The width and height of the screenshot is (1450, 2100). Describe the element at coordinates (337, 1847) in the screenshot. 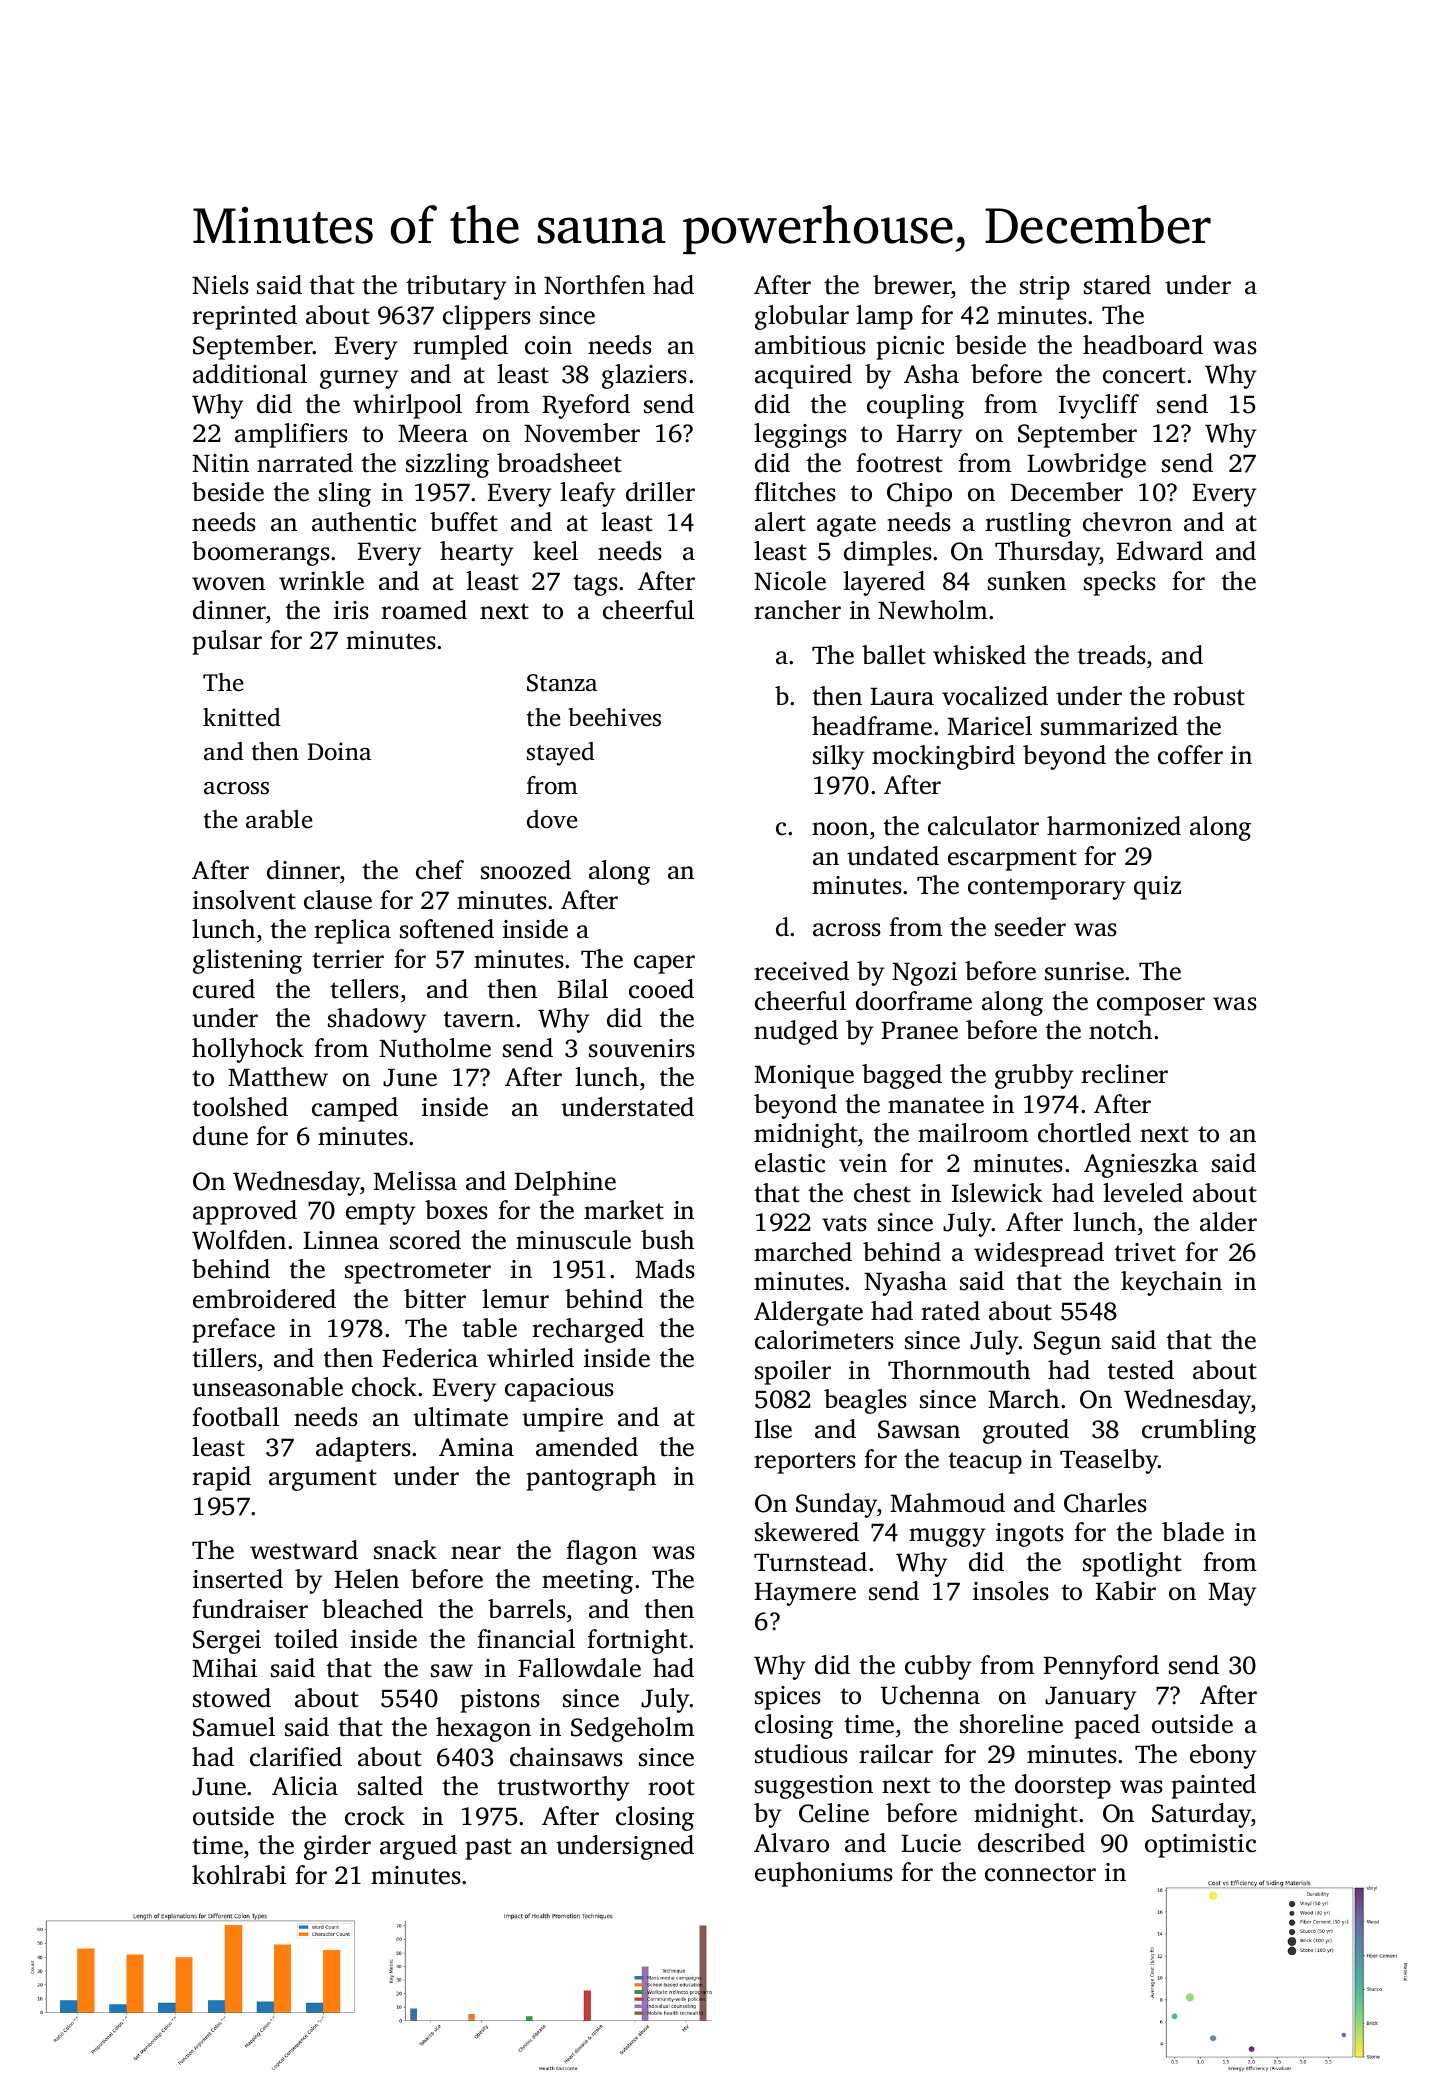

I see `girder` at that location.
